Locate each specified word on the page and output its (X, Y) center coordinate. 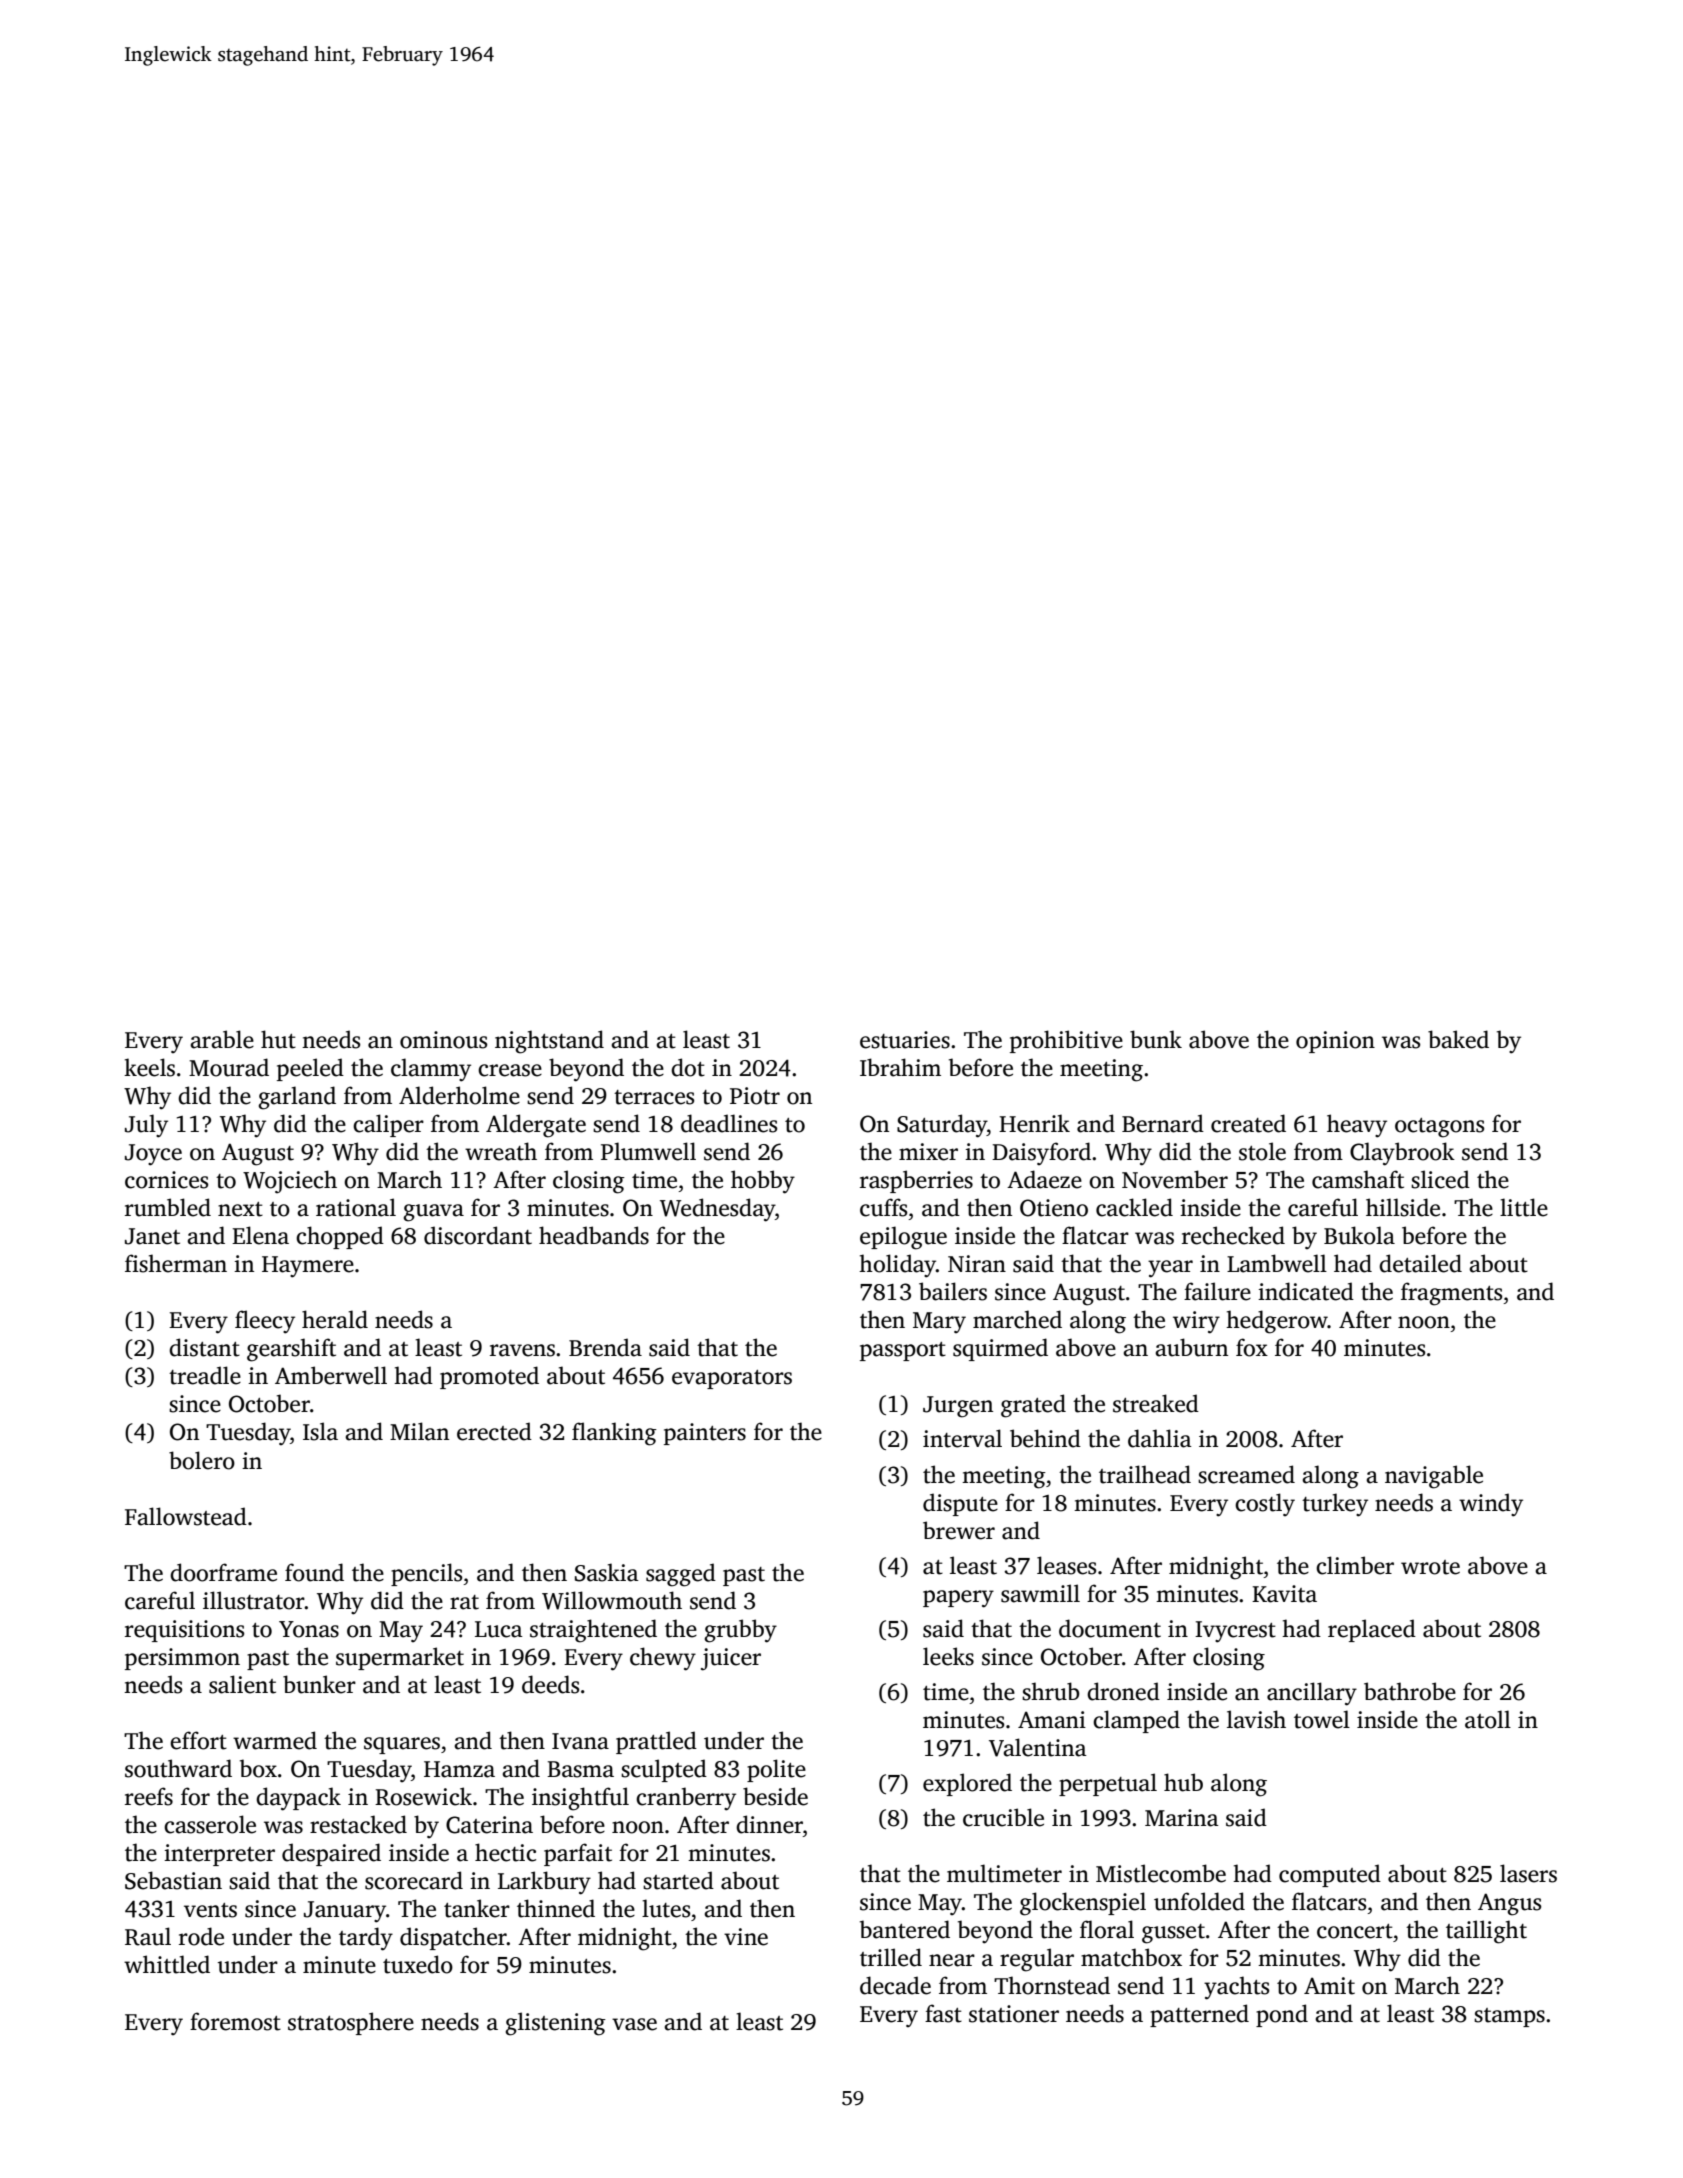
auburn (1191, 1347)
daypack (298, 1799)
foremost (235, 2021)
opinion (1335, 1042)
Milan (419, 1431)
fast (943, 2013)
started (678, 1880)
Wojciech (290, 1182)
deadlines (729, 1123)
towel (1322, 1719)
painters (705, 1434)
